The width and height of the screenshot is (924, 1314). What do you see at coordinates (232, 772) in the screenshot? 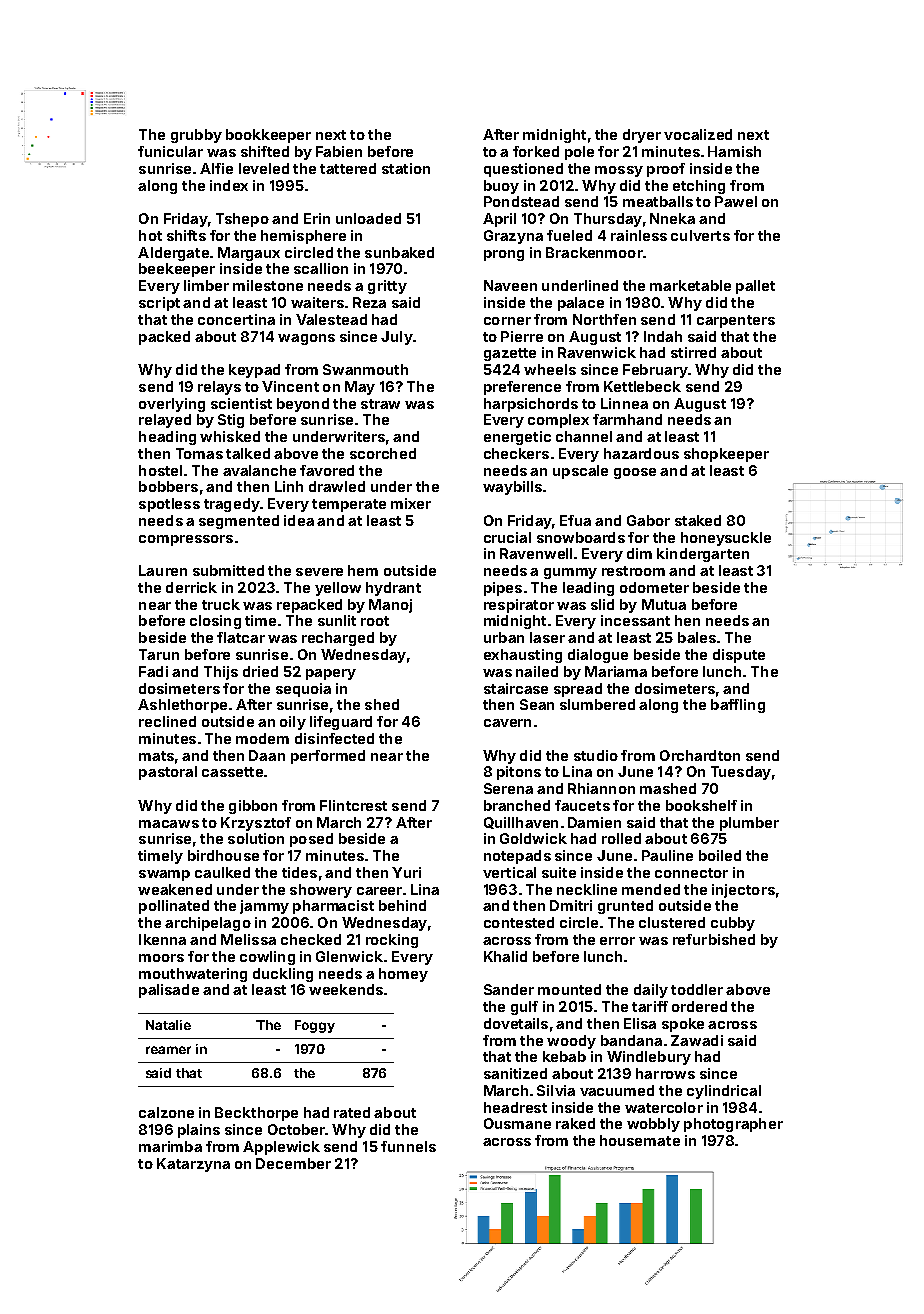
I see `cassette` at bounding box center [232, 772].
